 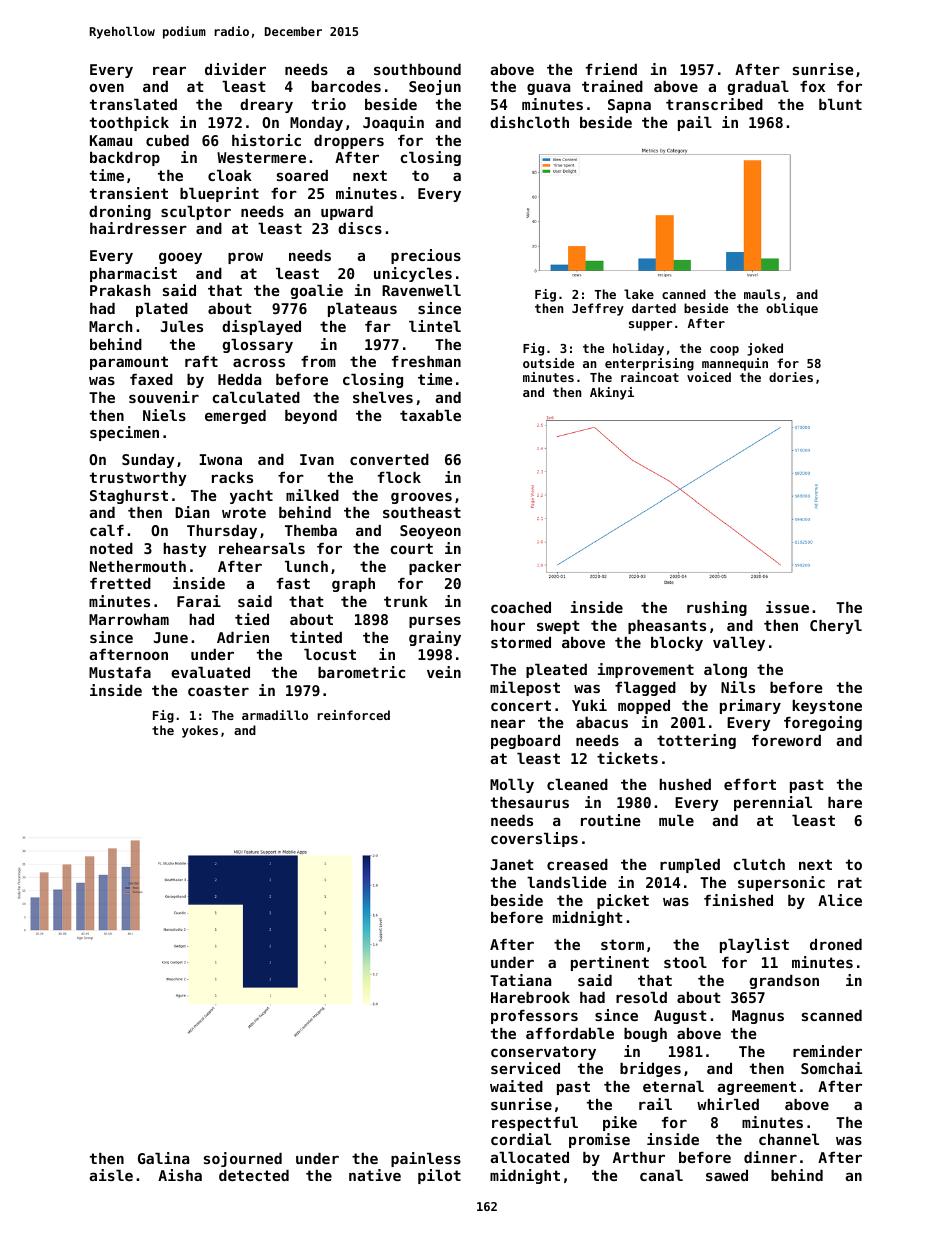 What do you see at coordinates (163, 1158) in the screenshot?
I see `Galina` at bounding box center [163, 1158].
